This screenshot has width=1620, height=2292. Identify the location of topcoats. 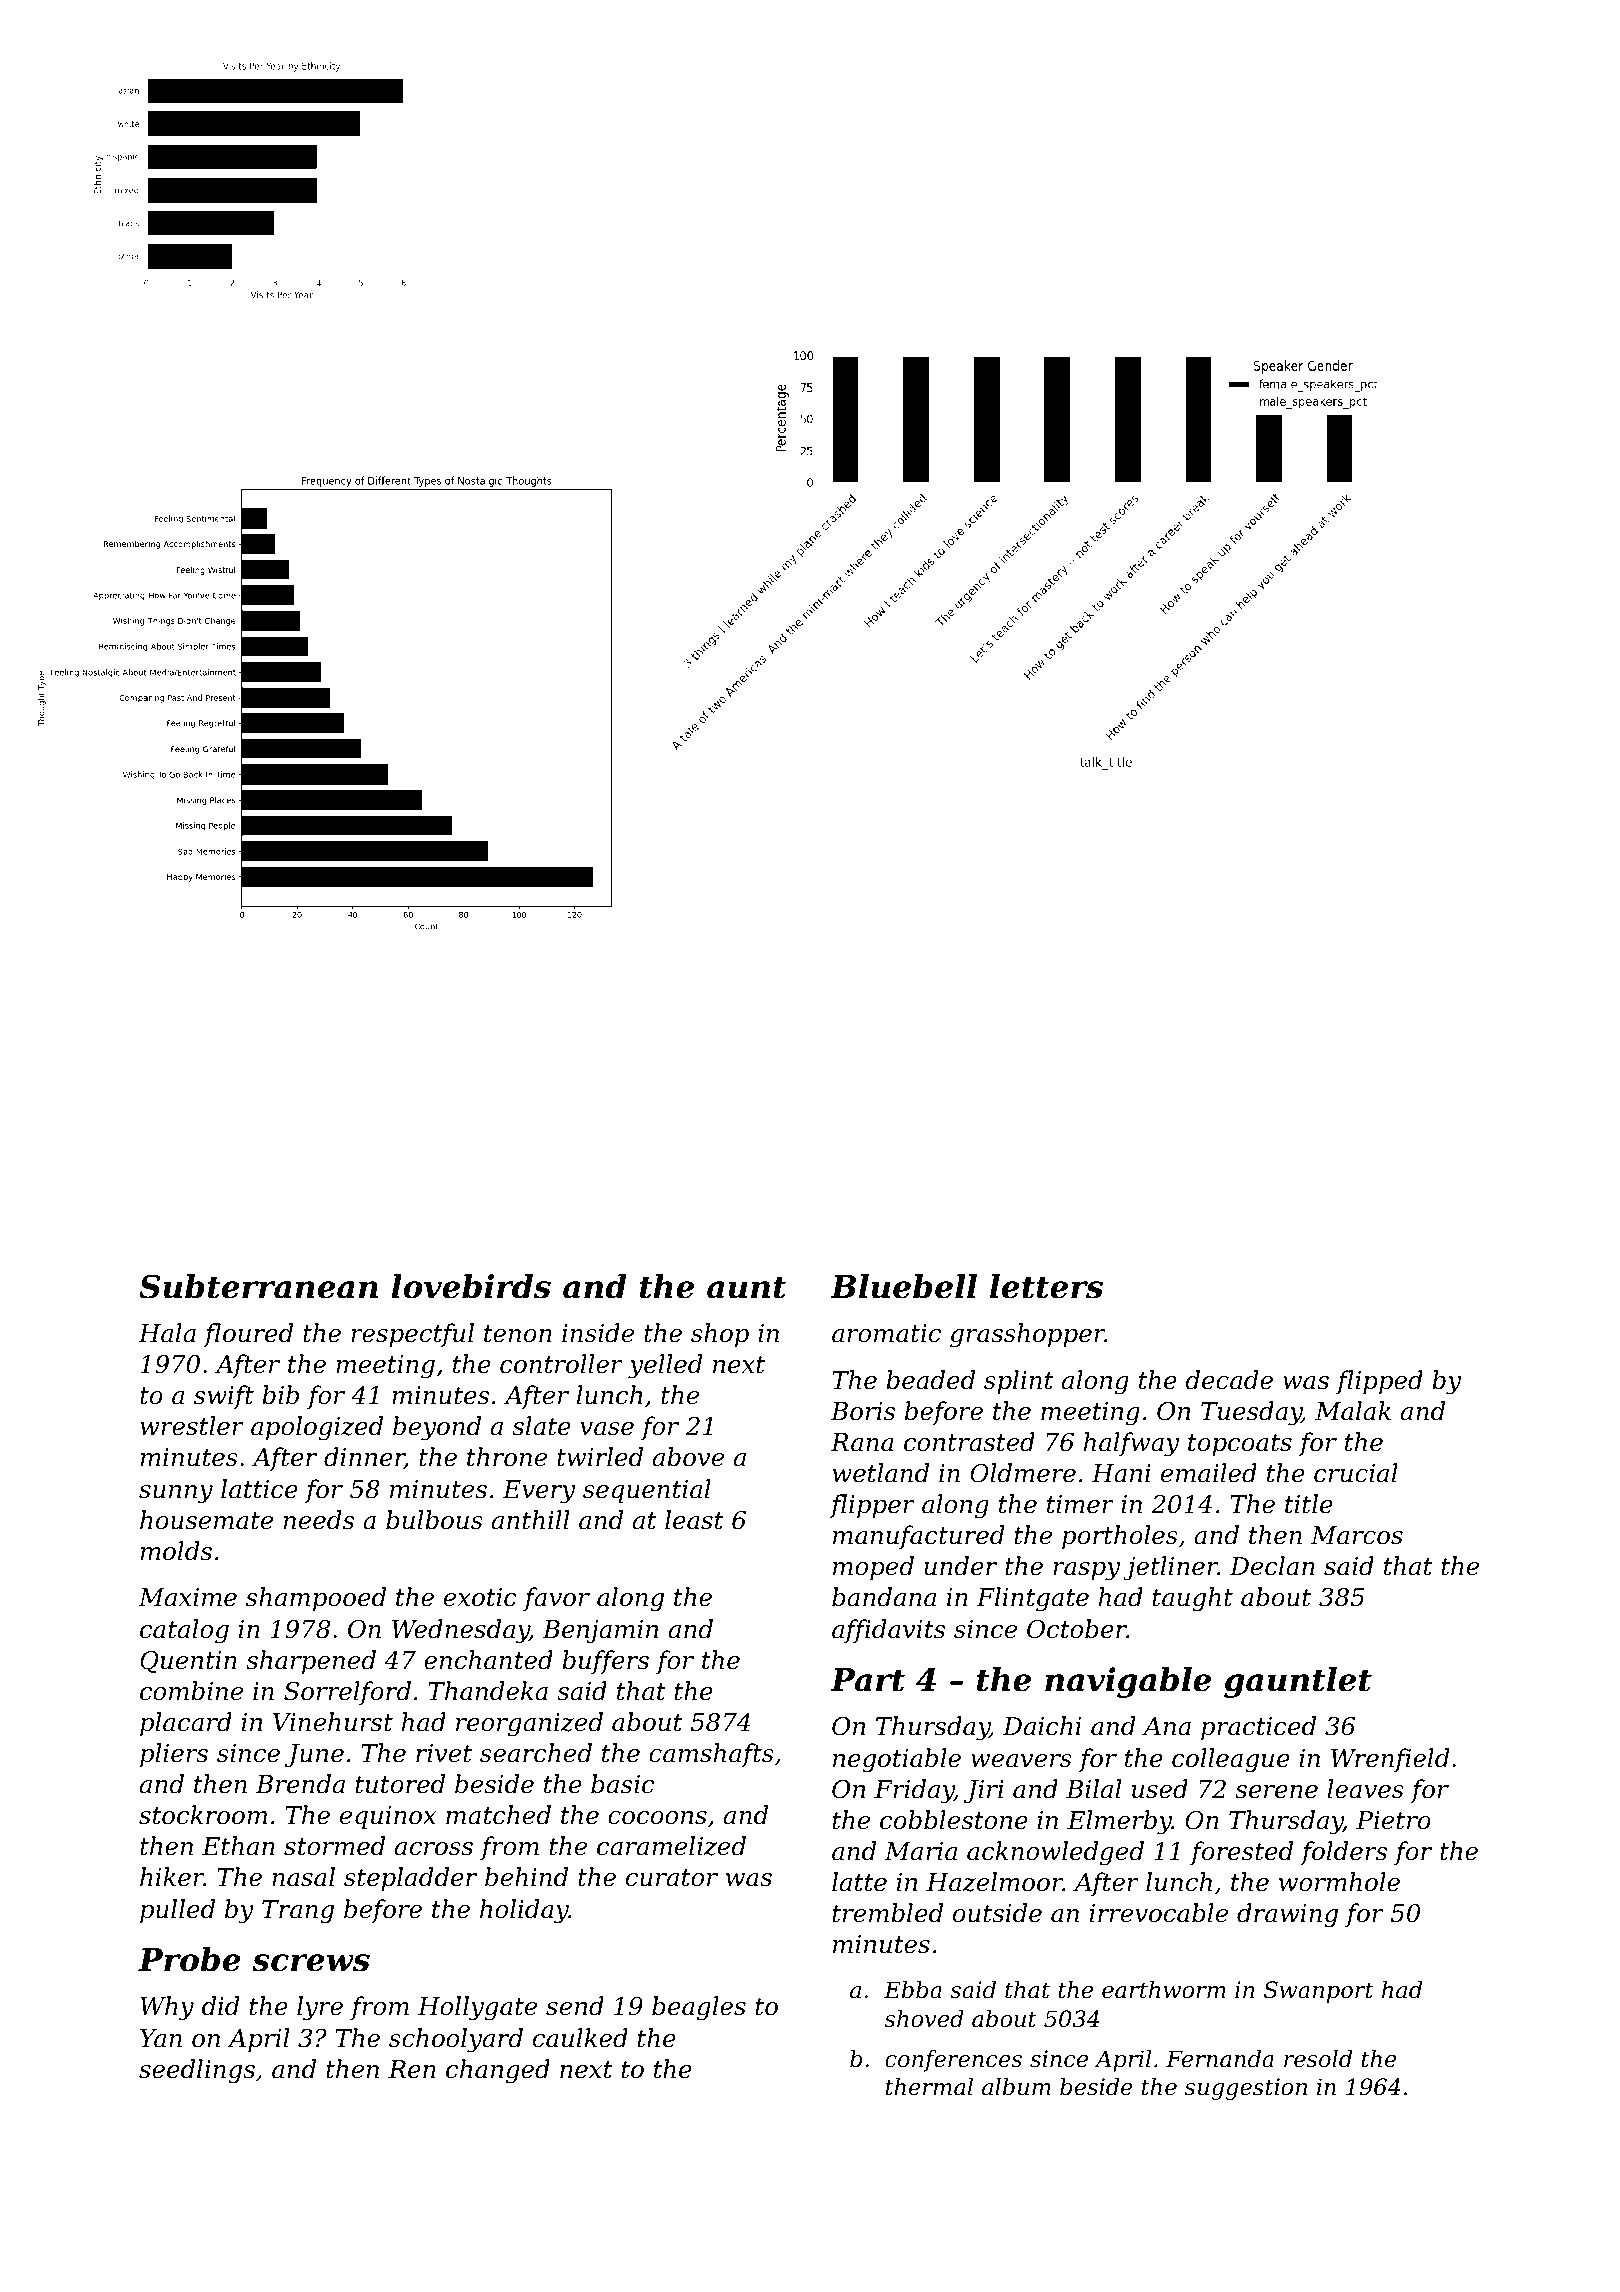
(1240, 1445).
